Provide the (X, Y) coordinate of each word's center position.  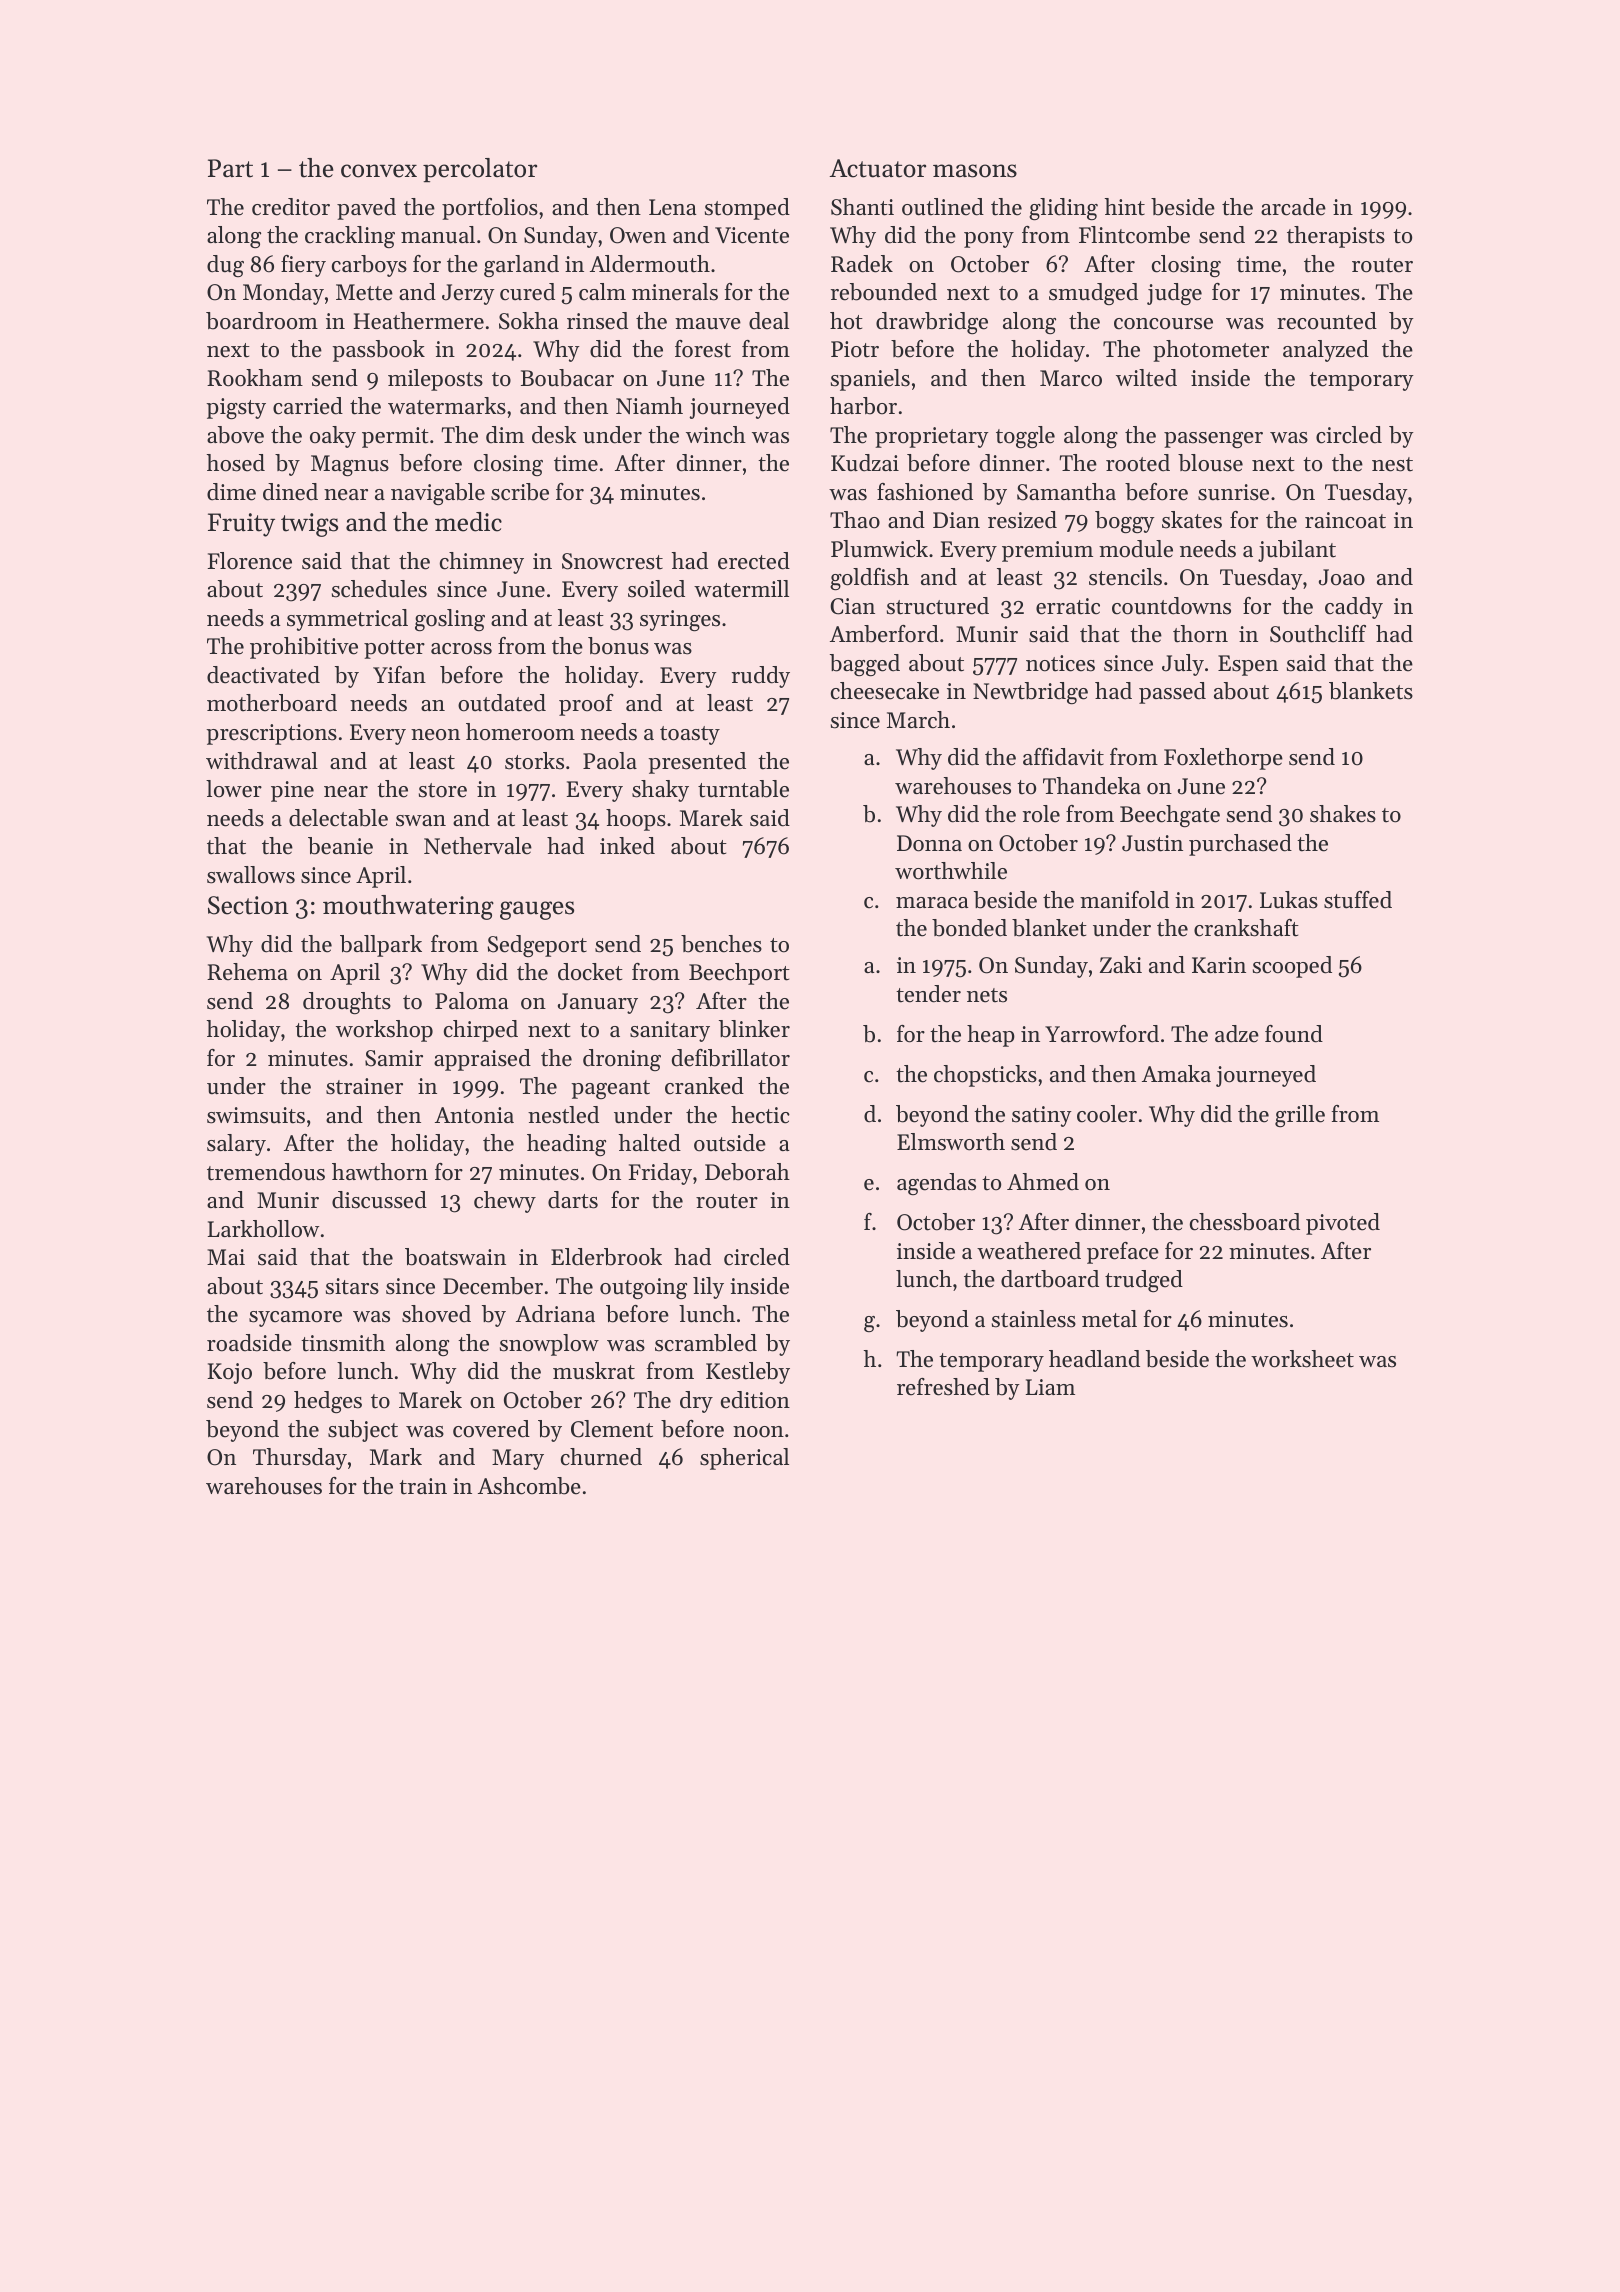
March (918, 720)
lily (708, 1288)
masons (975, 171)
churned (601, 1457)
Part (230, 168)
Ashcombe (529, 1486)
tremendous (266, 1172)
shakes (1343, 814)
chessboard (1245, 1222)
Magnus (350, 465)
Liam (1050, 1387)
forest (703, 349)
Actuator (878, 168)
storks (534, 761)
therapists (1336, 237)
